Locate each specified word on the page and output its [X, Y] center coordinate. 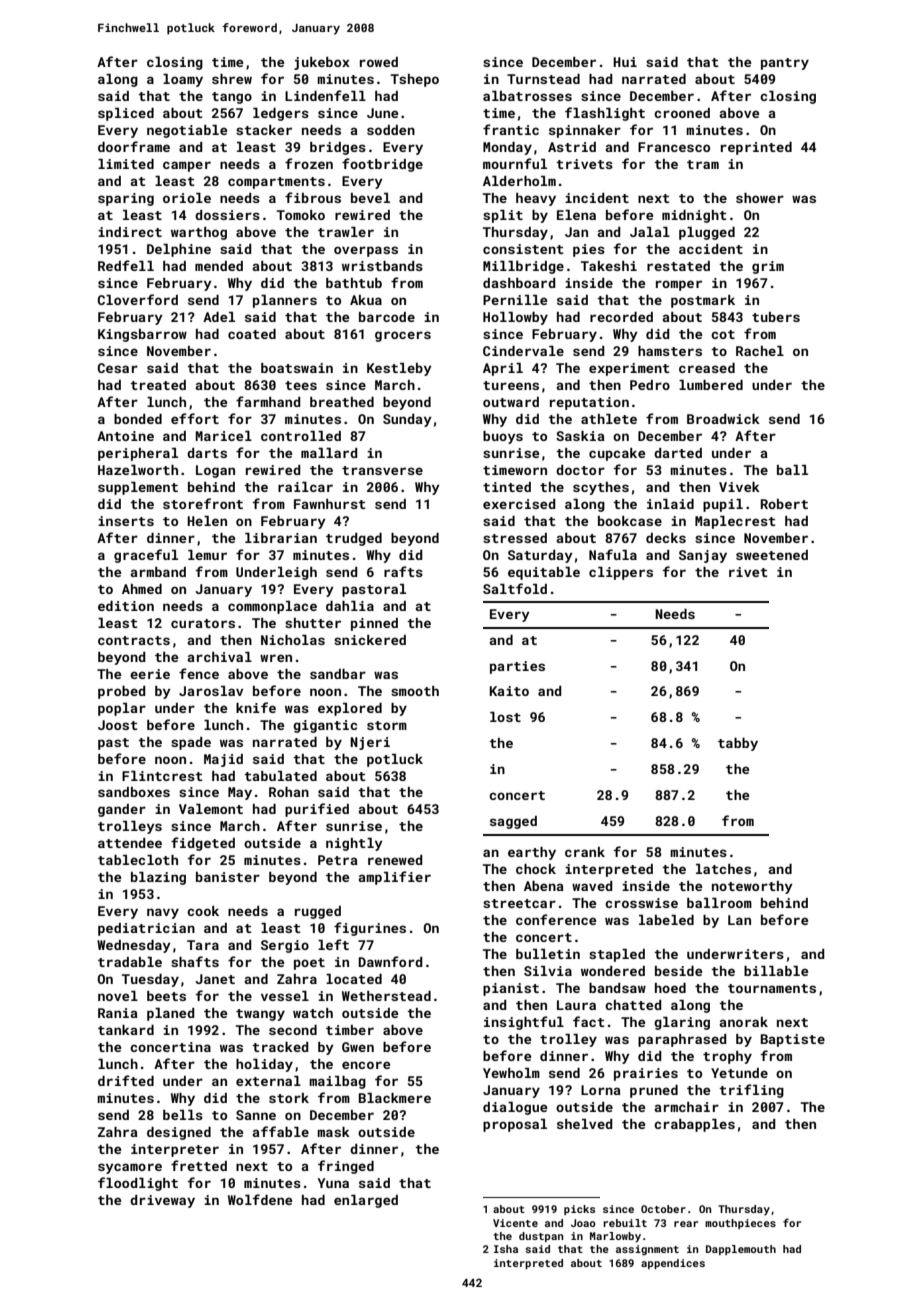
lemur [207, 555]
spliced [126, 114]
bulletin [548, 954]
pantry [785, 64]
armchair [686, 1107]
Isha [506, 1249]
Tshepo [415, 80]
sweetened [772, 555]
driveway [162, 1201]
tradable [130, 962]
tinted [507, 487]
